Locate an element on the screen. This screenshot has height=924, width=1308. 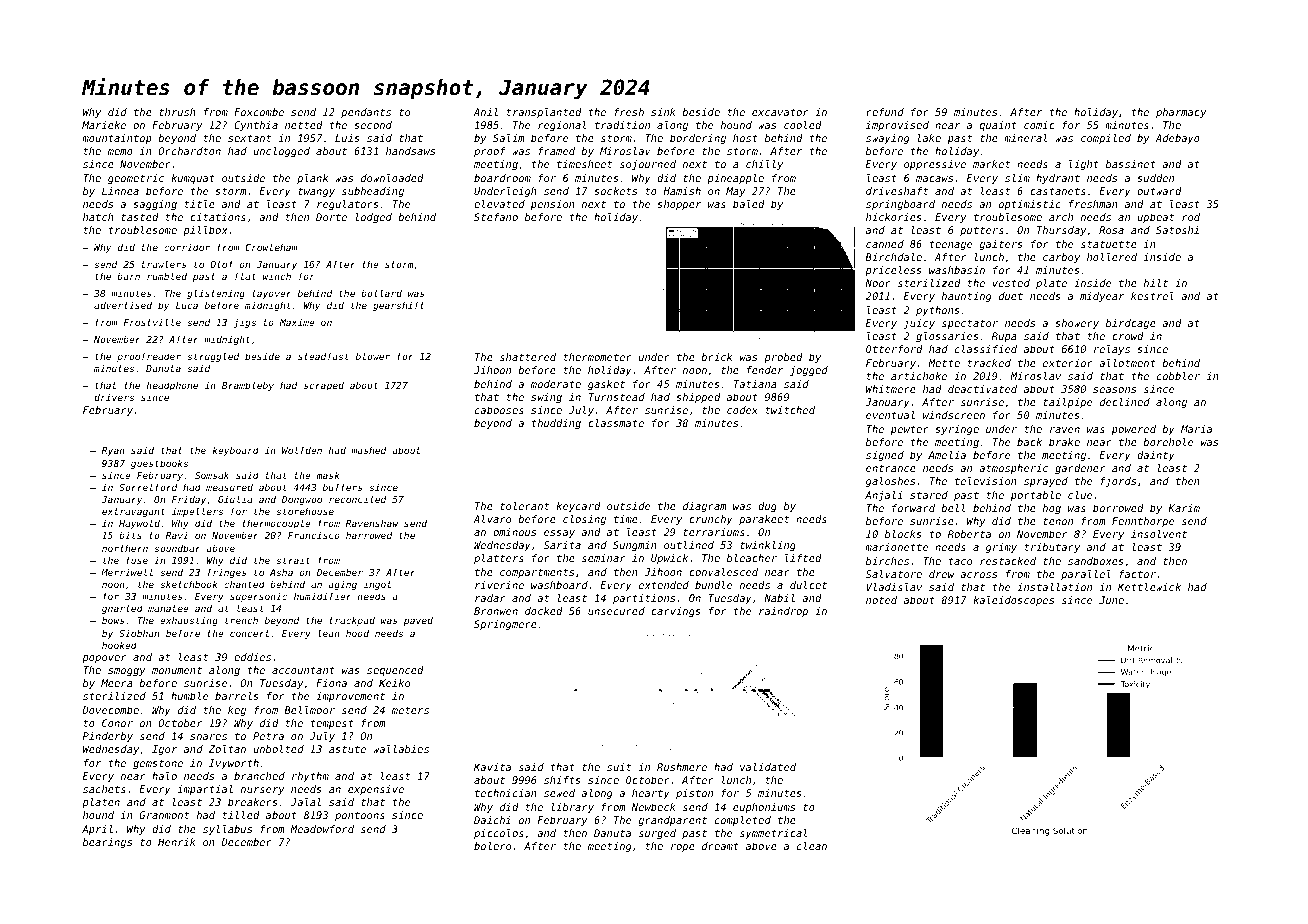
relays is located at coordinates (1112, 350).
